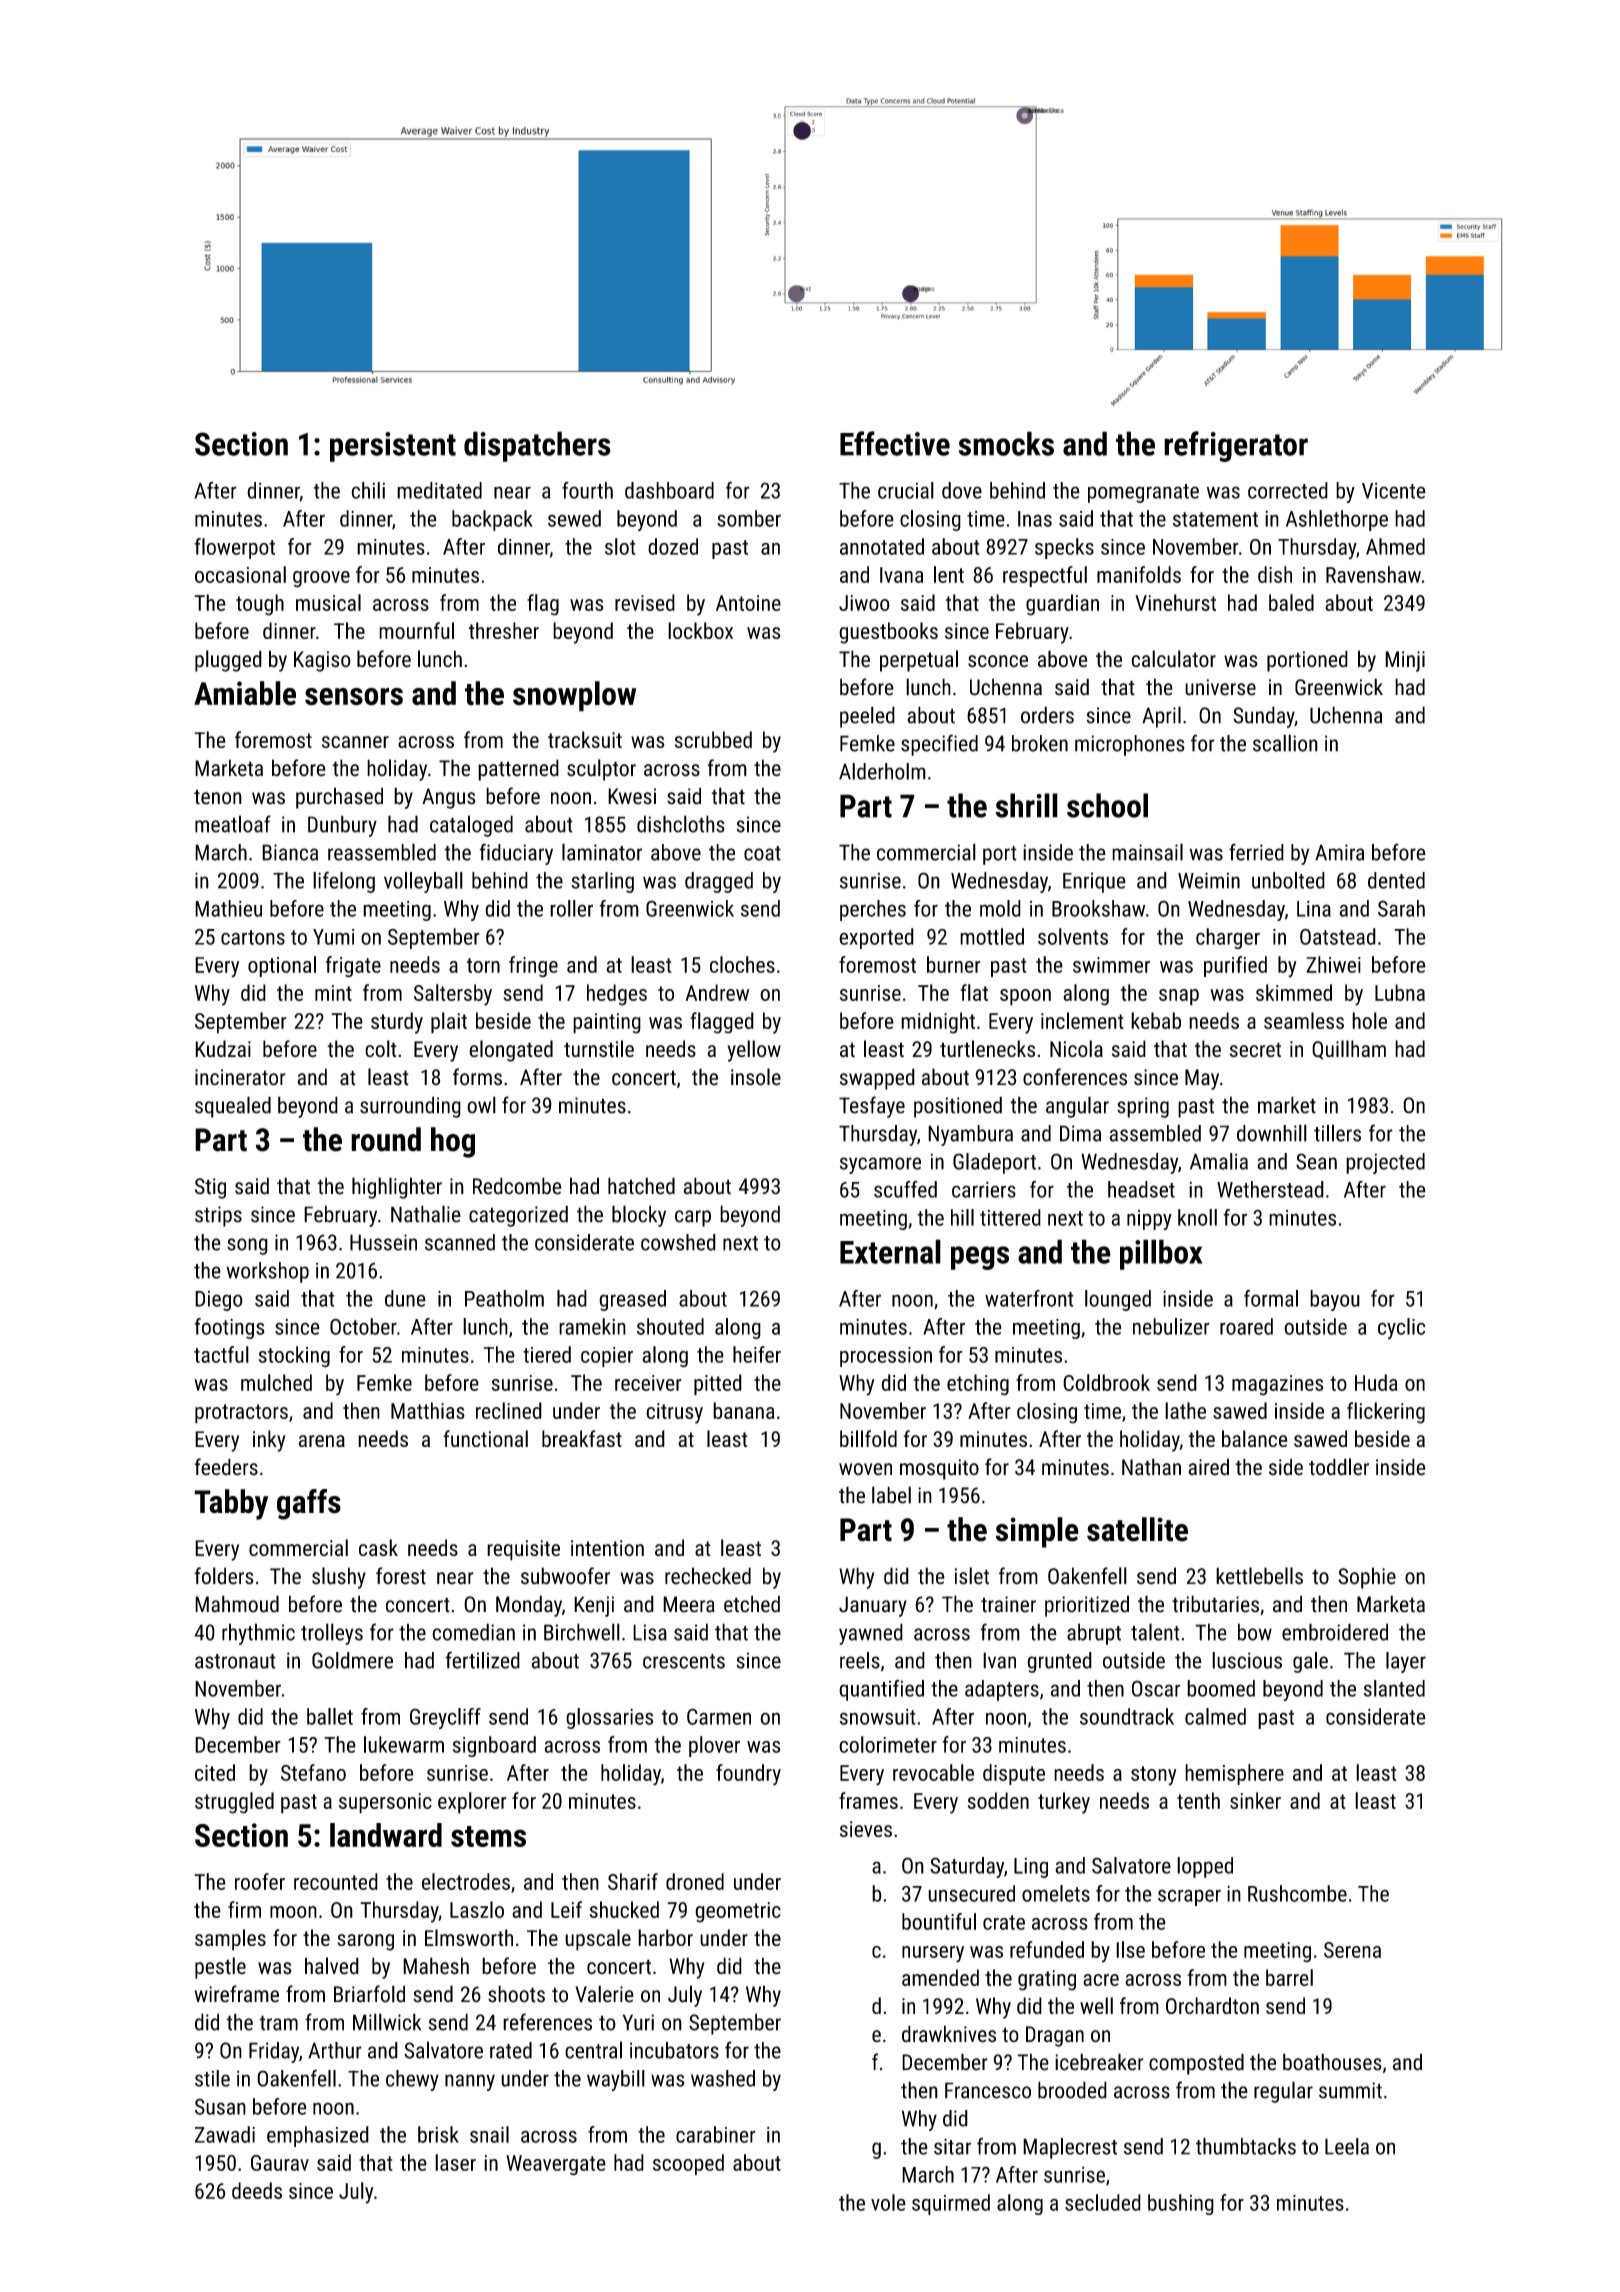 The image size is (1620, 2292). Describe the element at coordinates (700, 630) in the screenshot. I see `lockbox` at that location.
